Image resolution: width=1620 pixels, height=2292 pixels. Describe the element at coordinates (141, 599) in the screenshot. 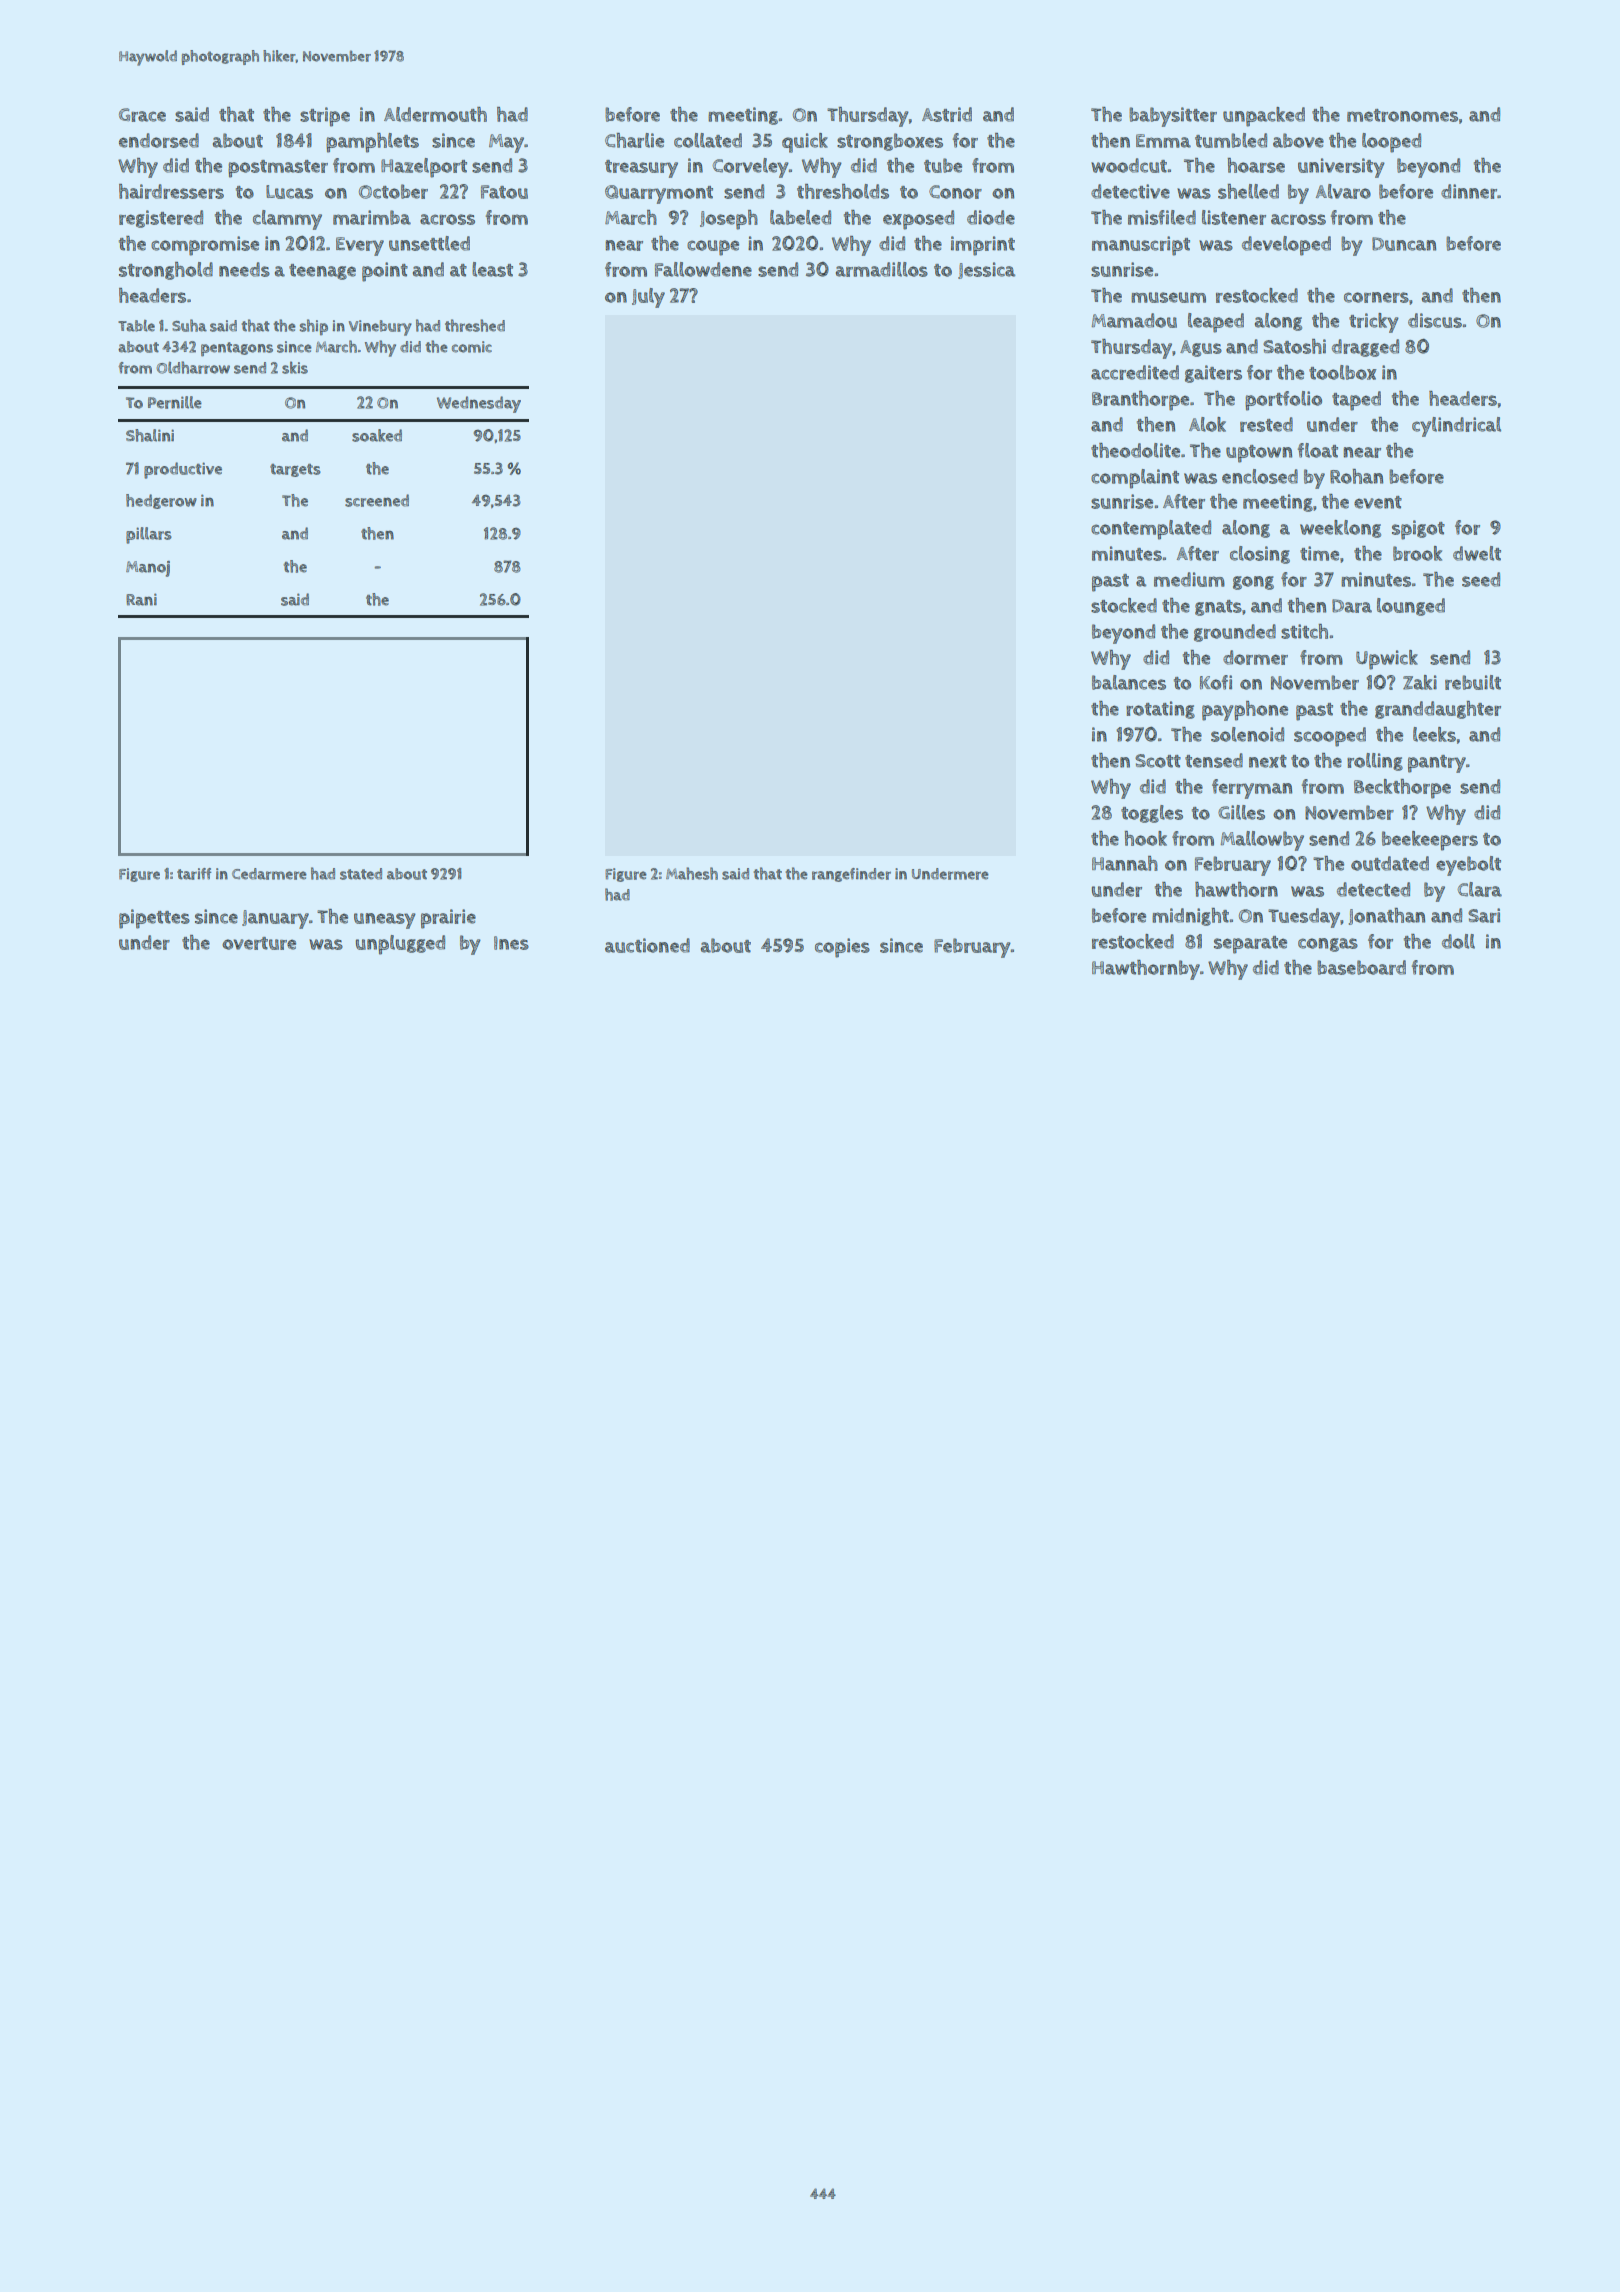

I see `Rani` at that location.
